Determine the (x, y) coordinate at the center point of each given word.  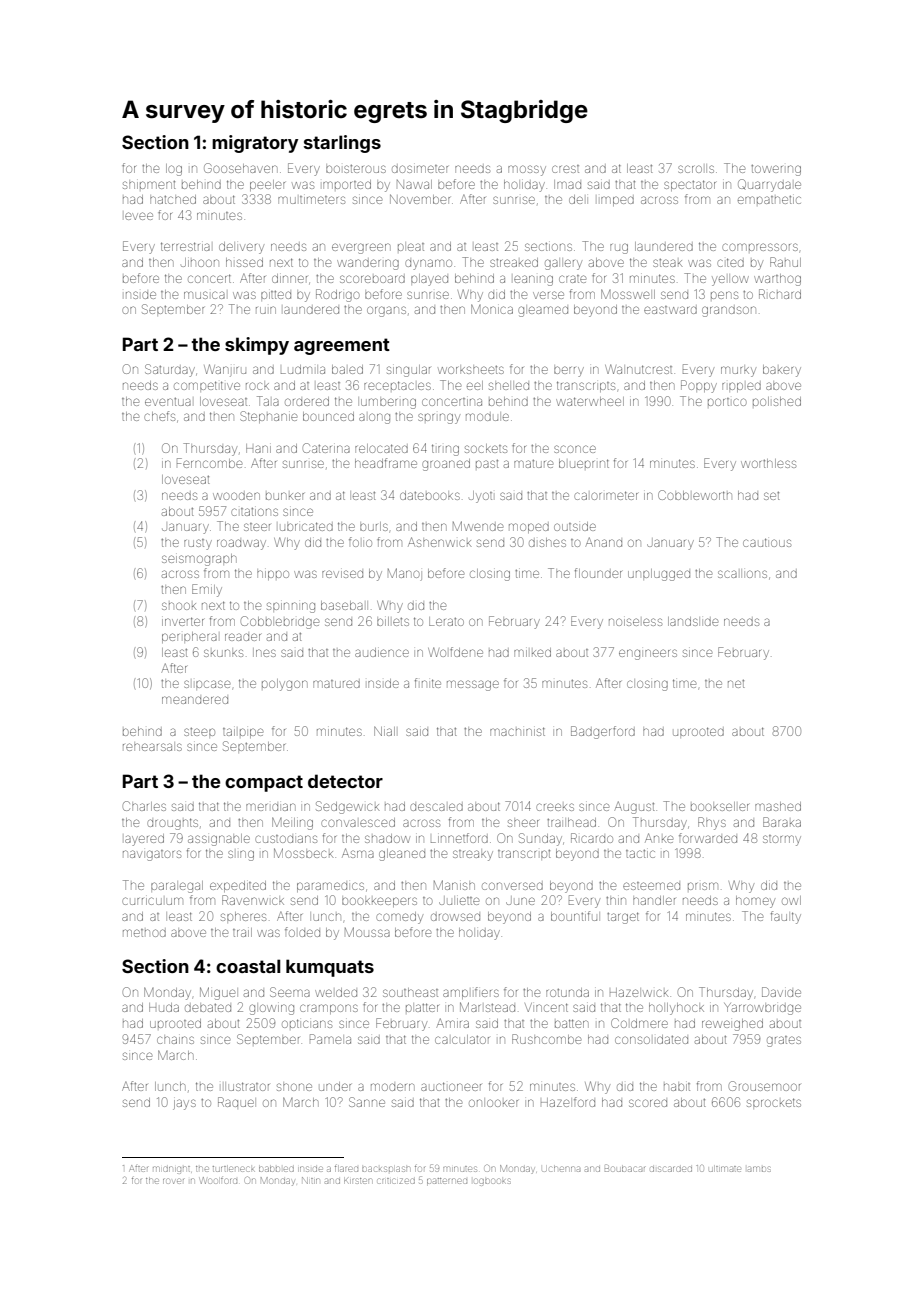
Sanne (367, 1102)
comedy (399, 918)
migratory (255, 144)
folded (302, 932)
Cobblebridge (280, 622)
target (623, 918)
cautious (767, 542)
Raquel (236, 1102)
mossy (527, 170)
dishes (547, 542)
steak (667, 263)
